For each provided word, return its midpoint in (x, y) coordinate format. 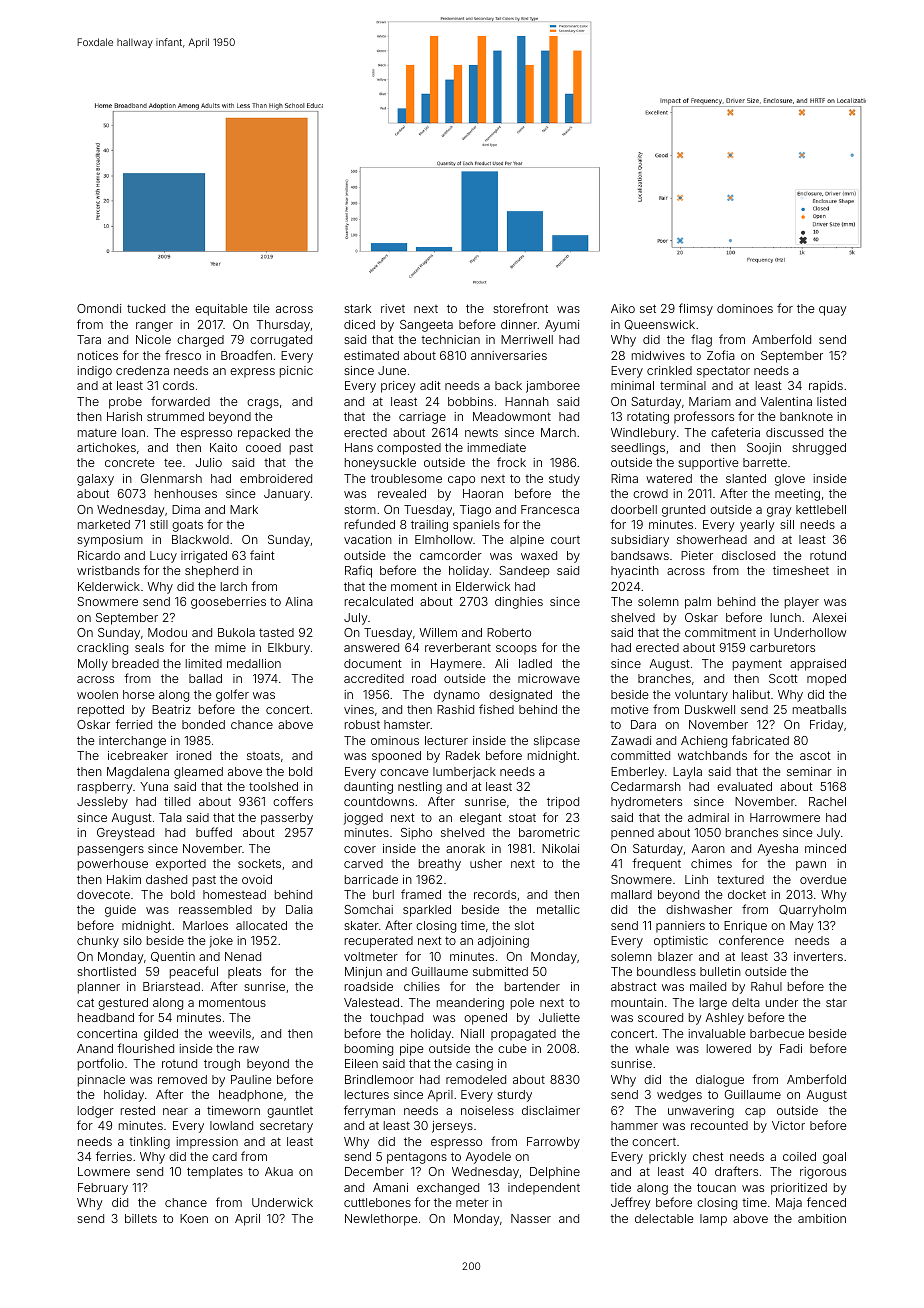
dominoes (745, 308)
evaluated (744, 786)
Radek (463, 755)
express (252, 373)
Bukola (236, 632)
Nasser (531, 1218)
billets (141, 1218)
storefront (520, 308)
